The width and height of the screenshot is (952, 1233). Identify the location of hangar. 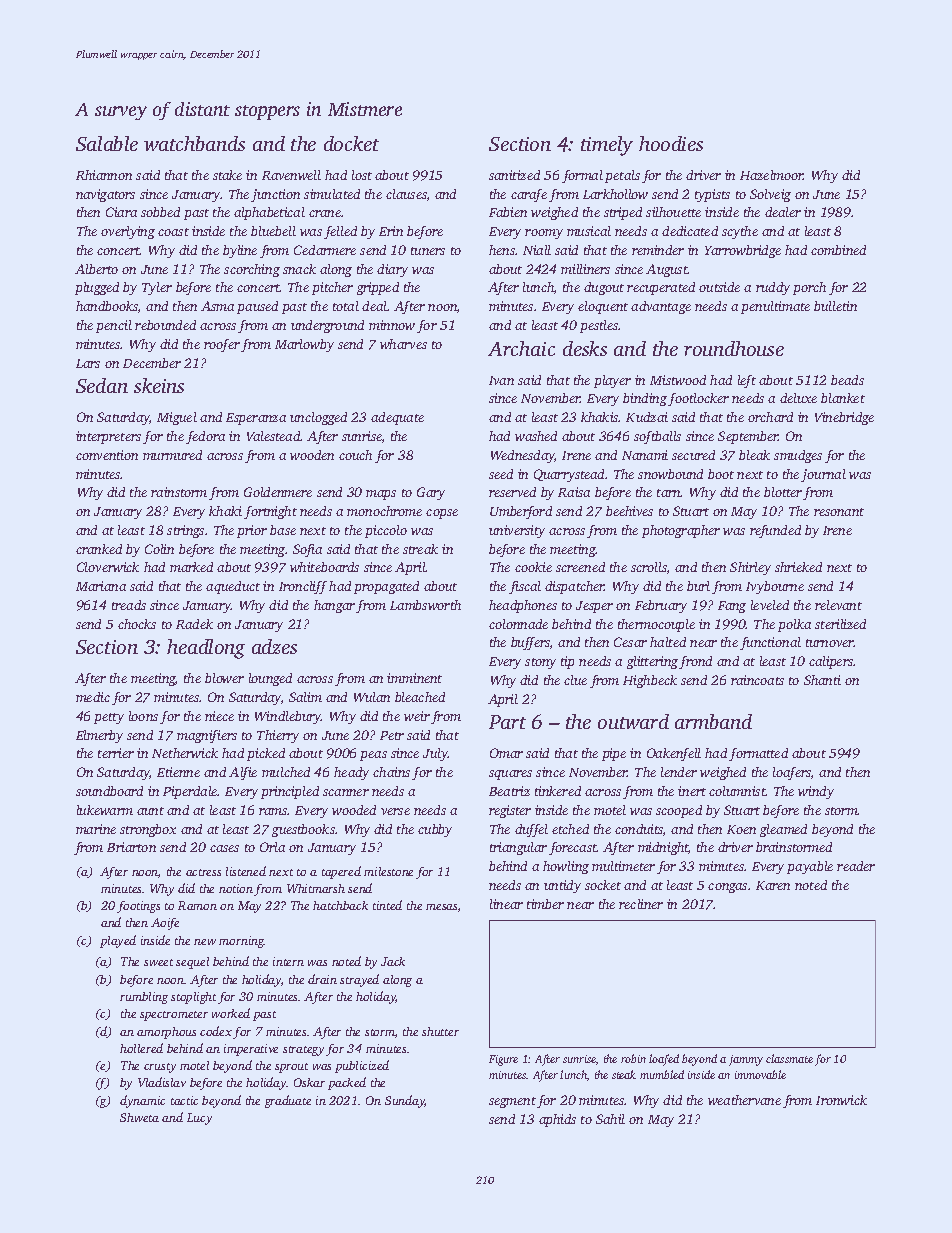
(334, 606).
